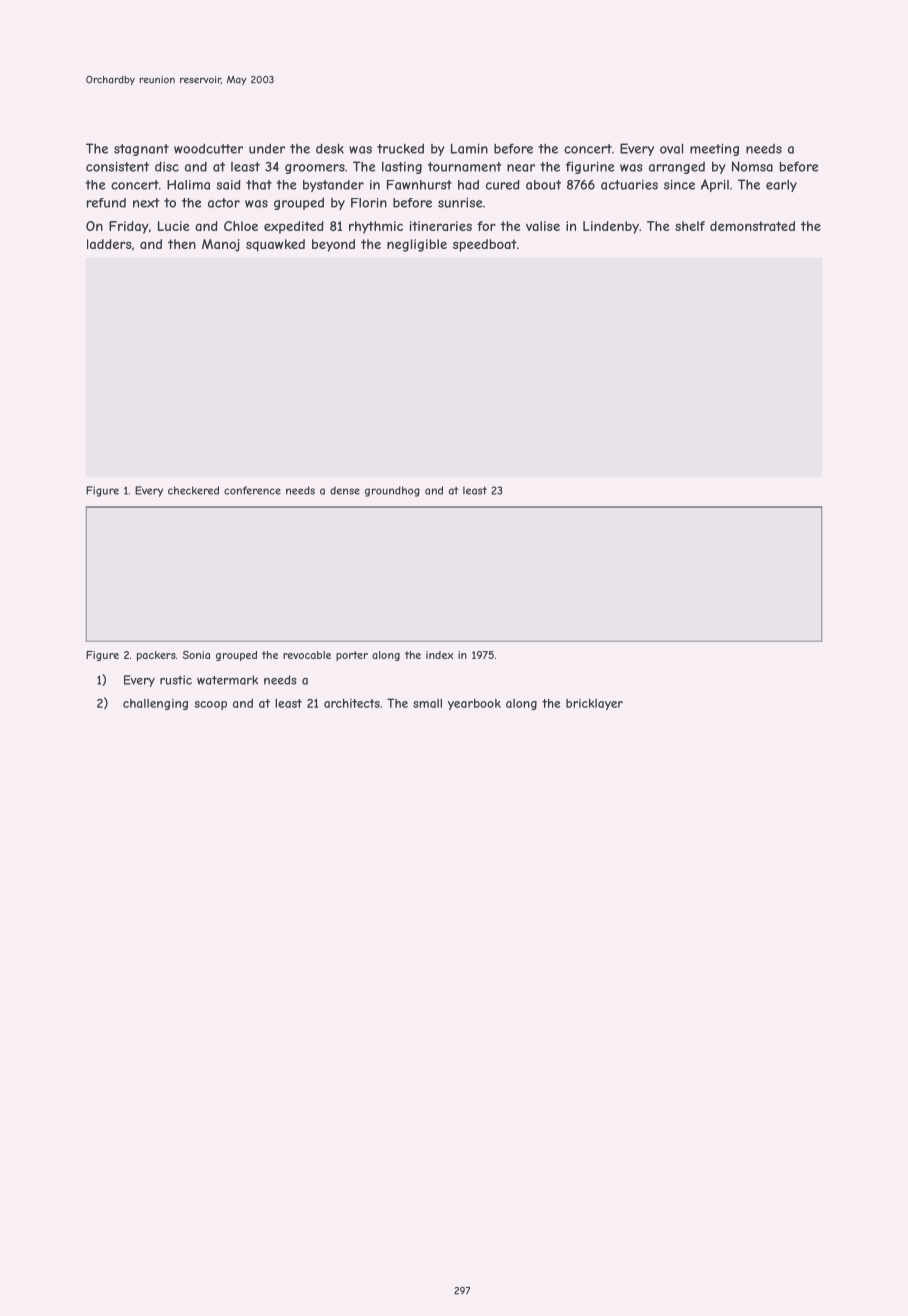 The image size is (908, 1316). What do you see at coordinates (417, 245) in the screenshot?
I see `negligible` at bounding box center [417, 245].
